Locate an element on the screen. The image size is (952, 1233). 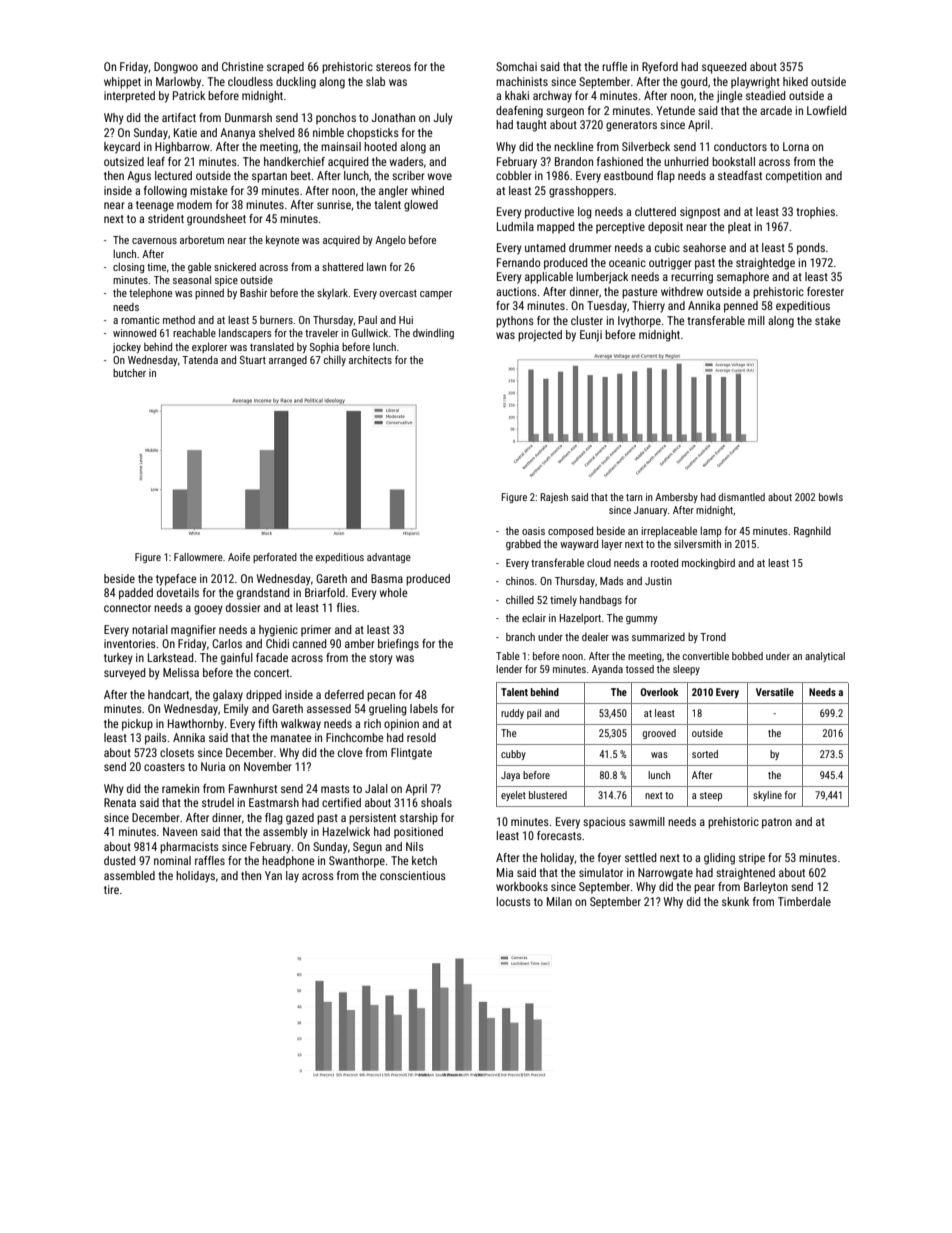
Dongwoo is located at coordinates (176, 68).
